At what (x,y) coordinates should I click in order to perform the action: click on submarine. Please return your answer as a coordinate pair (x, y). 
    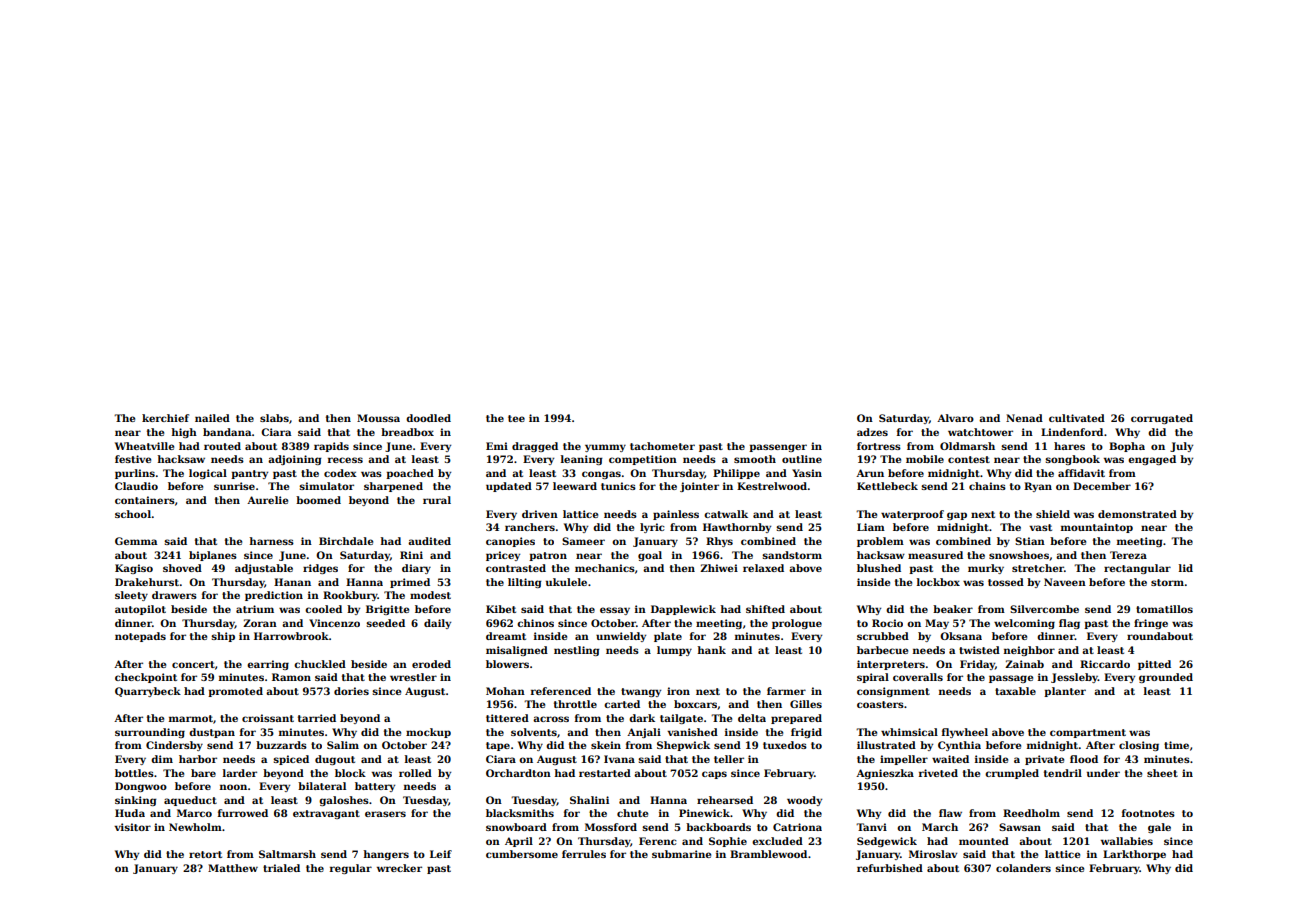
    Looking at the image, I should click on (681, 854).
